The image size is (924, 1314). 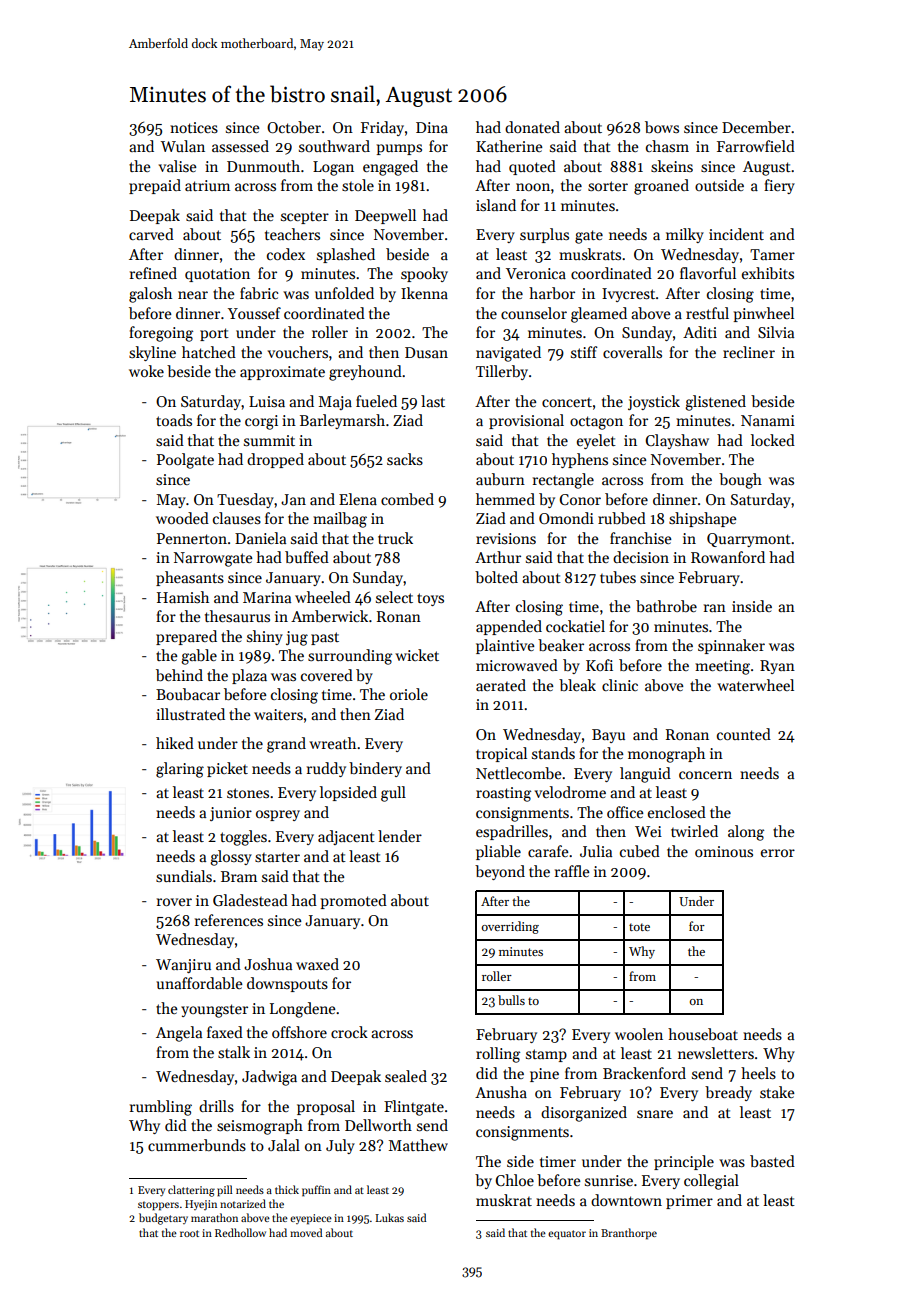 What do you see at coordinates (703, 1034) in the page?
I see `houseboat` at bounding box center [703, 1034].
